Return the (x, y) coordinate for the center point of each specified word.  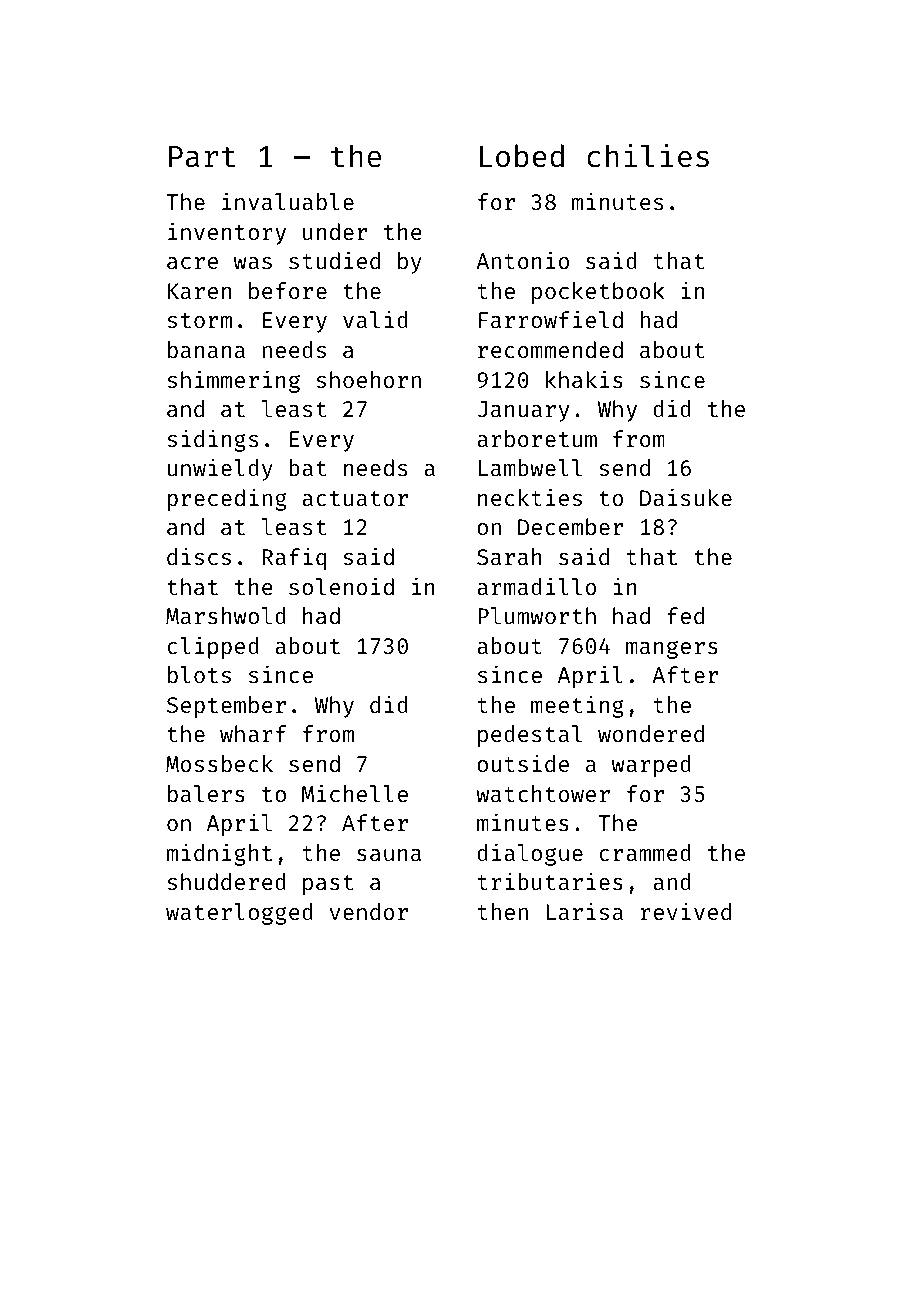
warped (651, 766)
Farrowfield (551, 319)
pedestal (530, 736)
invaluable (288, 201)
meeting (577, 706)
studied (334, 260)
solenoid (341, 586)
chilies (648, 155)
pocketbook (598, 293)
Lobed (522, 156)
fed (685, 615)
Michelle (354, 793)
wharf (253, 733)
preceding (227, 499)
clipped (213, 647)
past (328, 885)
